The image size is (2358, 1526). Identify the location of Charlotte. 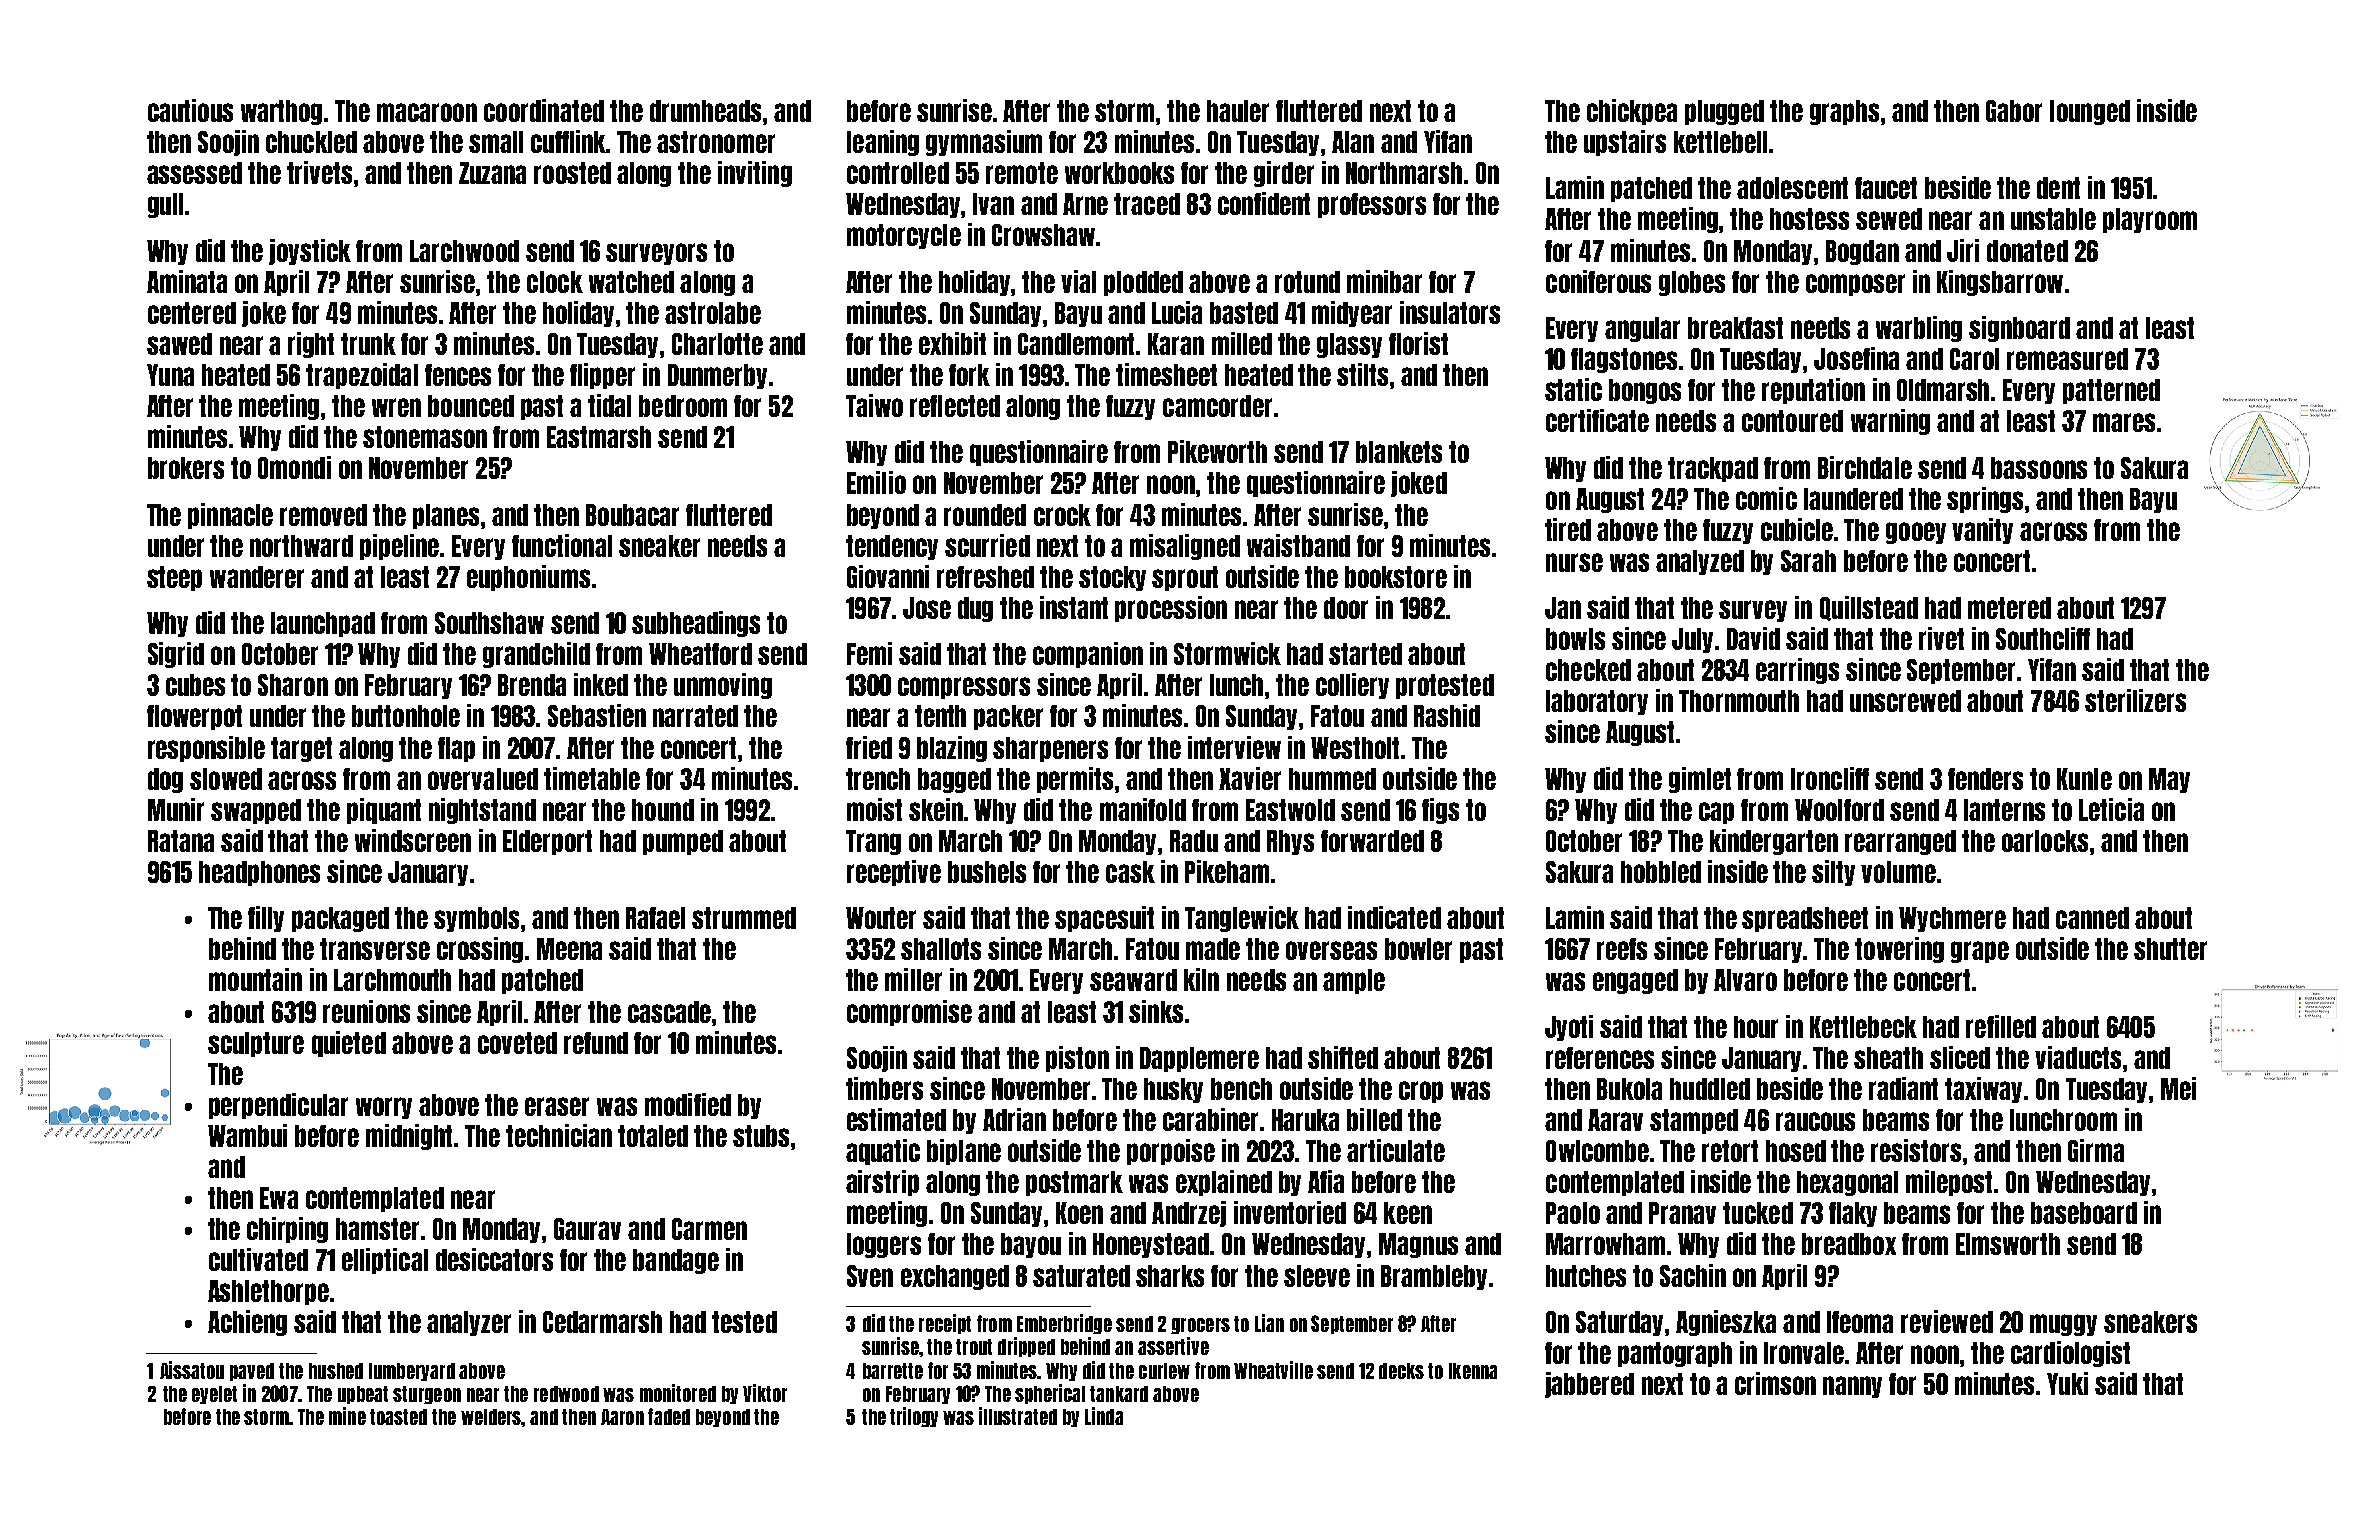
(717, 344).
